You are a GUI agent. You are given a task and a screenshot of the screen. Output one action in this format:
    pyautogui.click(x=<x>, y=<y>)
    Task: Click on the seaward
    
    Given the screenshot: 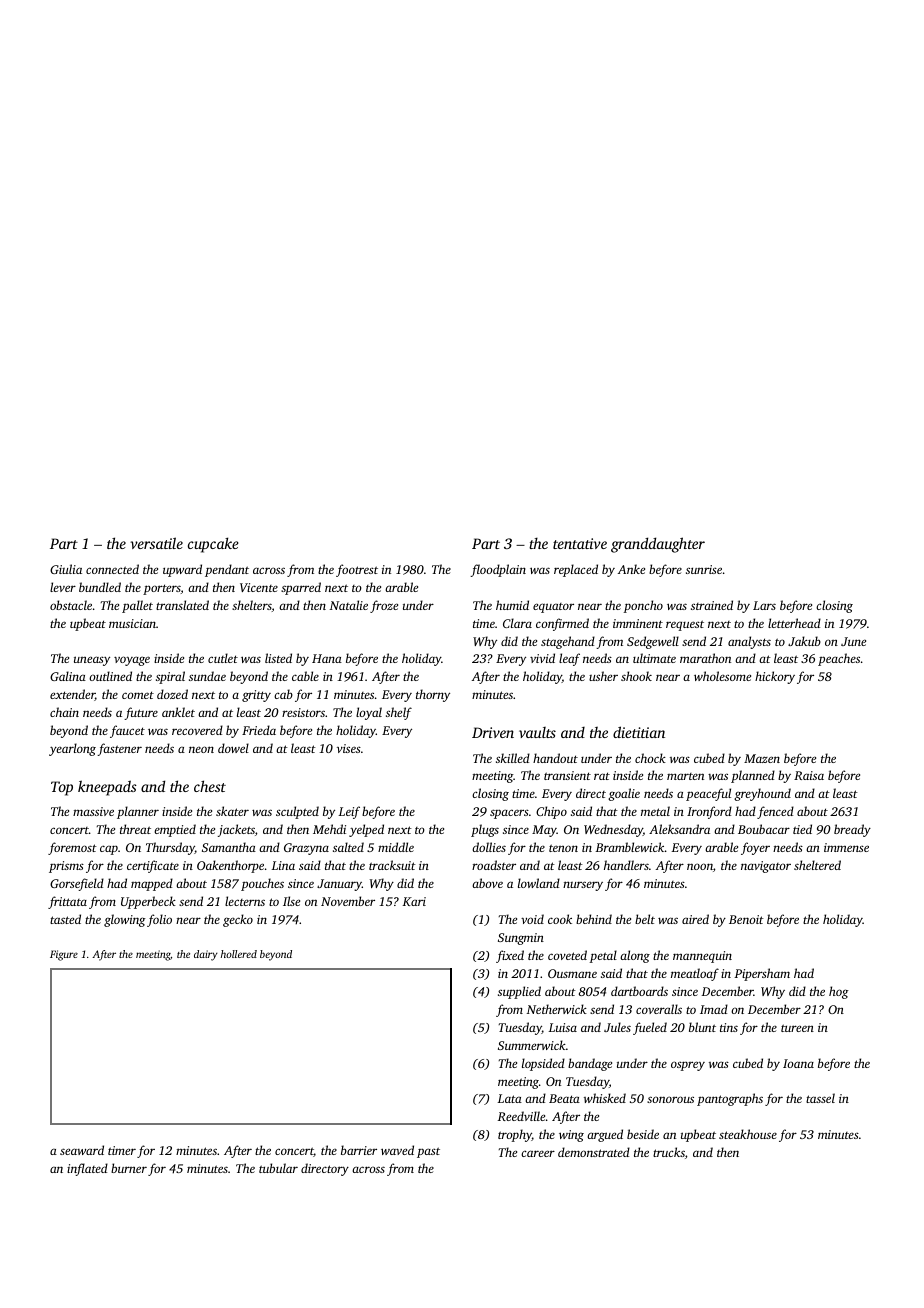 What is the action you would take?
    pyautogui.click(x=82, y=1150)
